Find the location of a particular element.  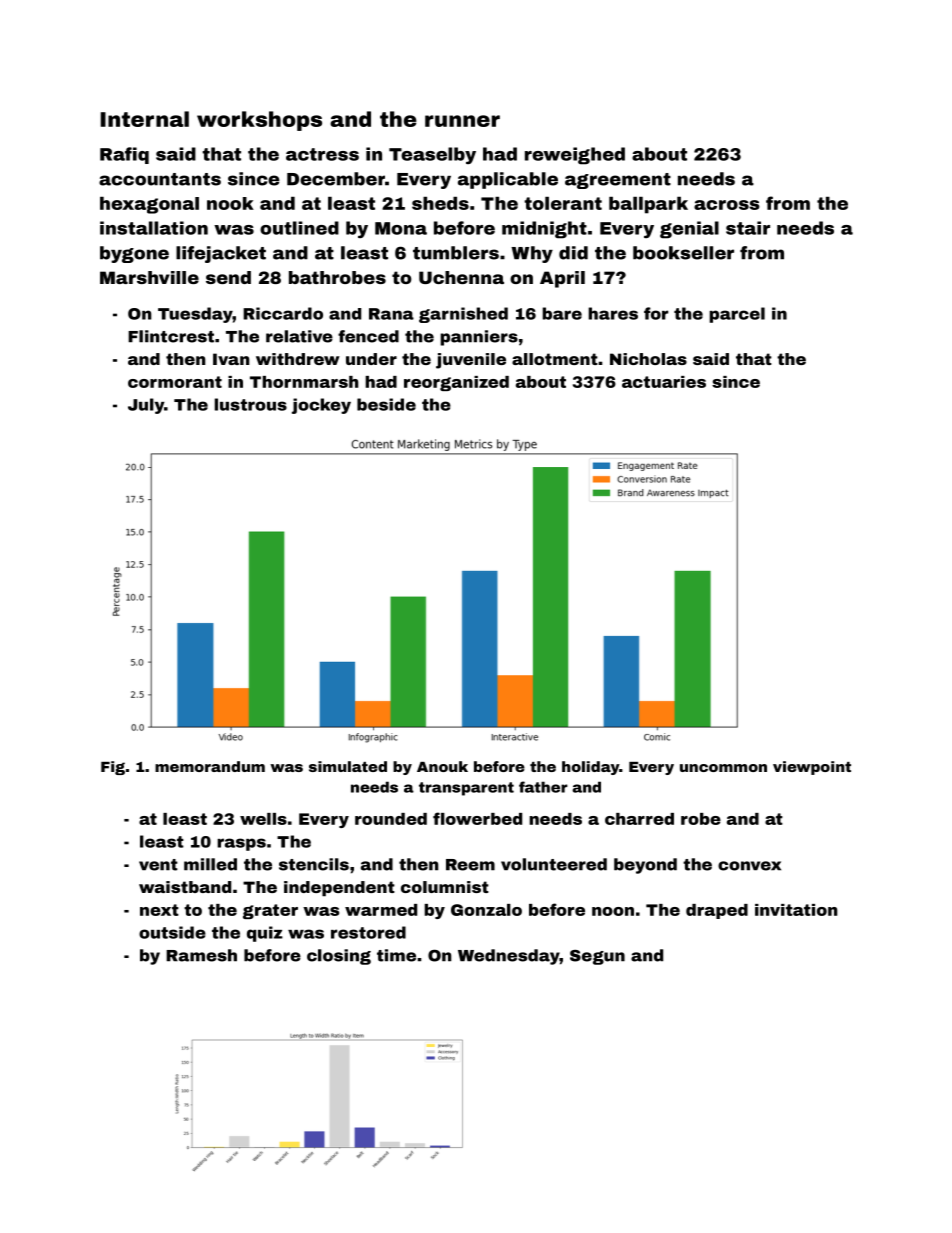

closing is located at coordinates (339, 957).
